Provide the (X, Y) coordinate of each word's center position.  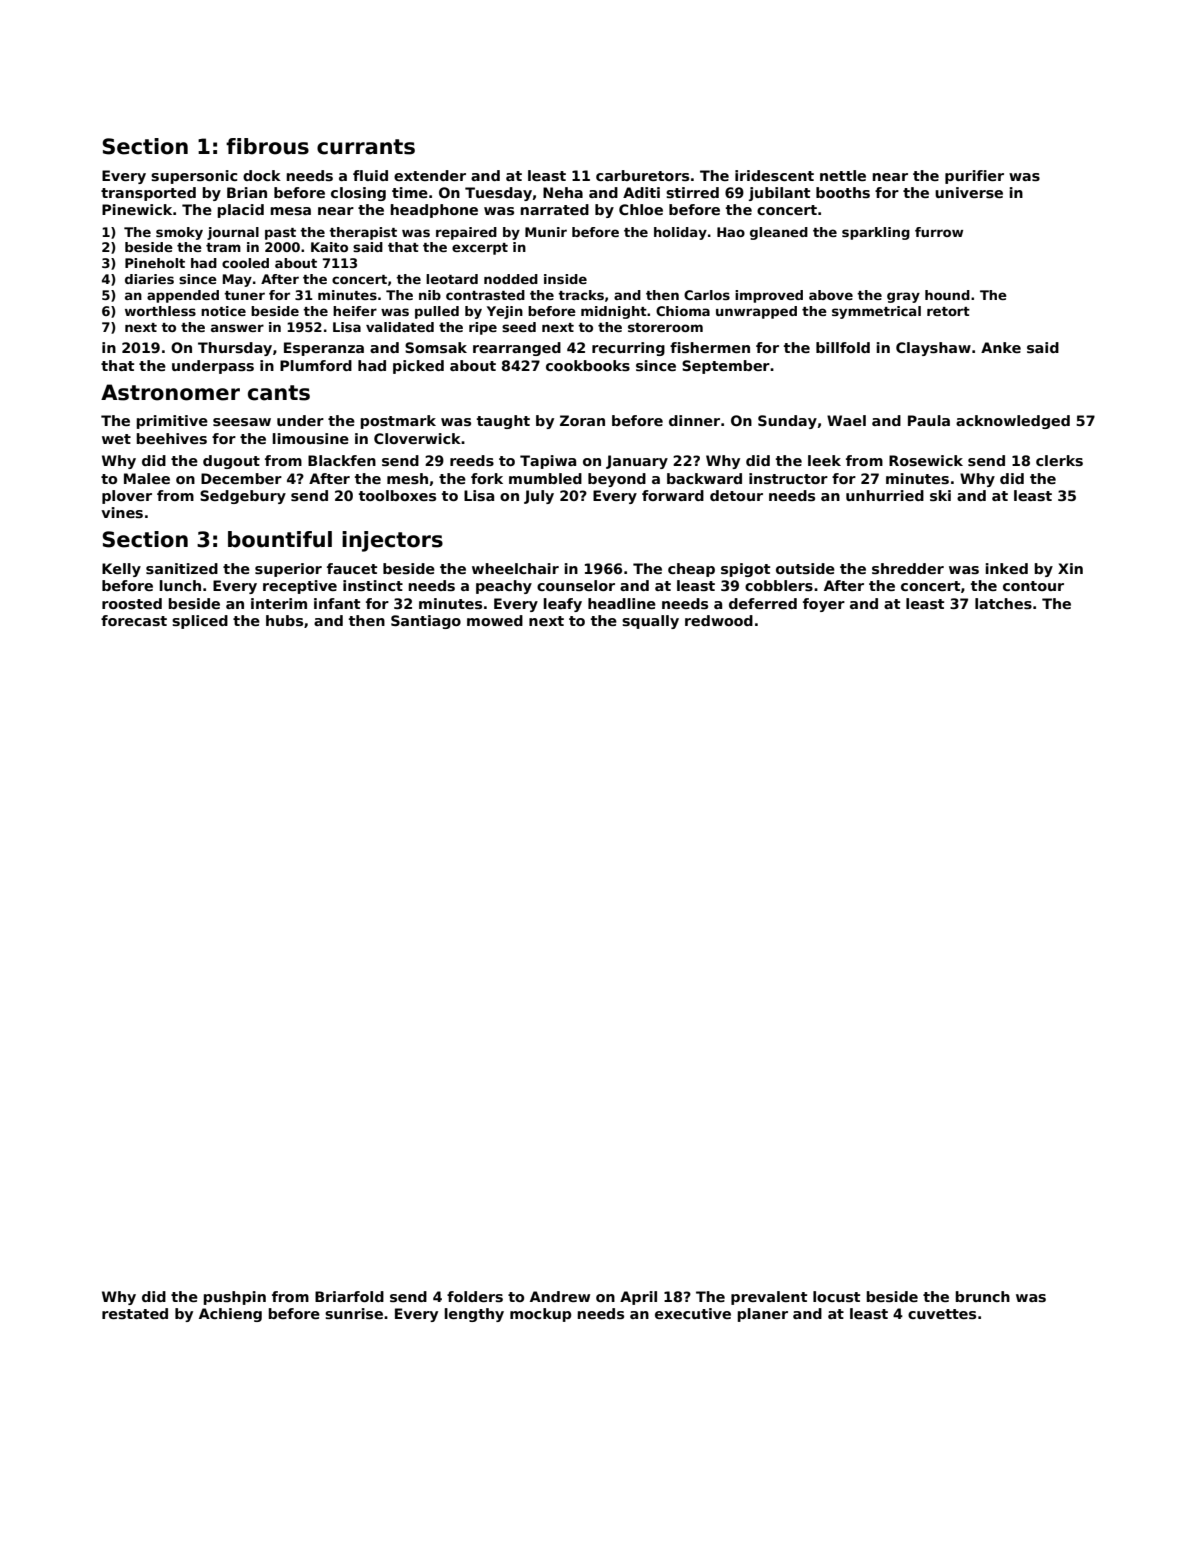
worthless (160, 311)
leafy (563, 605)
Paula (929, 420)
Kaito (329, 247)
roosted (132, 603)
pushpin (235, 1298)
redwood (719, 620)
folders (475, 1296)
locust (836, 1296)
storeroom (665, 327)
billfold (843, 347)
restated (135, 1313)
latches (1003, 603)
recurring (628, 349)
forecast (134, 620)
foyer (824, 605)
